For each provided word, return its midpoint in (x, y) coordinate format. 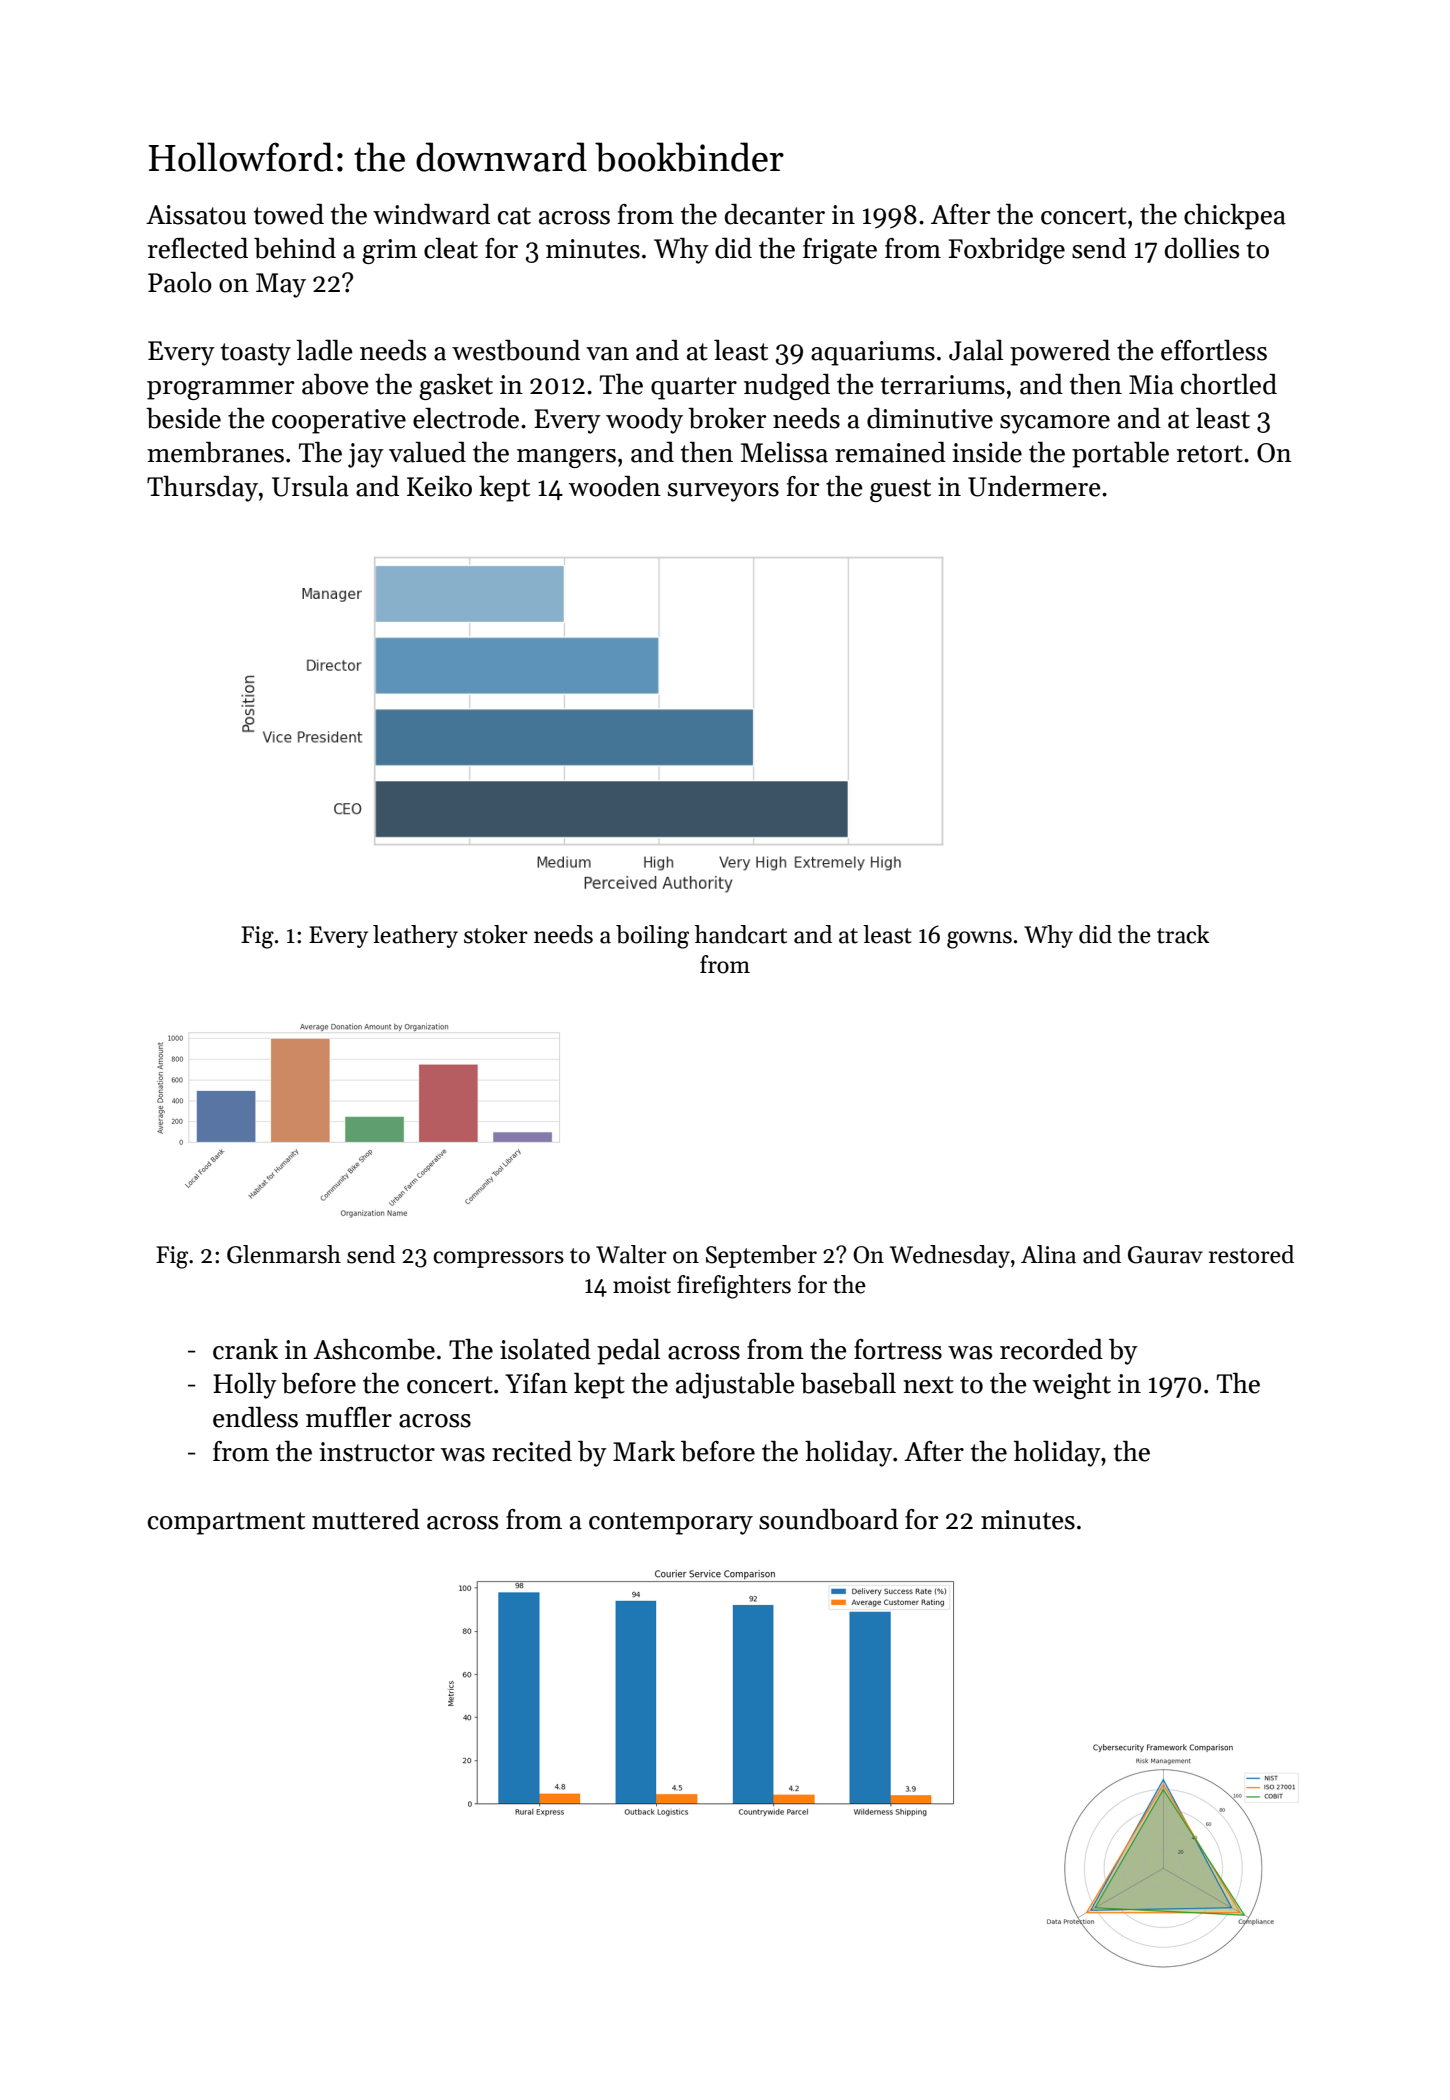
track (1183, 934)
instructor (377, 1452)
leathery (415, 936)
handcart (741, 934)
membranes (215, 452)
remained (890, 452)
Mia (1151, 385)
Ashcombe (374, 1349)
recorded (1051, 1349)
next (928, 1385)
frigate (840, 251)
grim (389, 251)
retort (1210, 454)
